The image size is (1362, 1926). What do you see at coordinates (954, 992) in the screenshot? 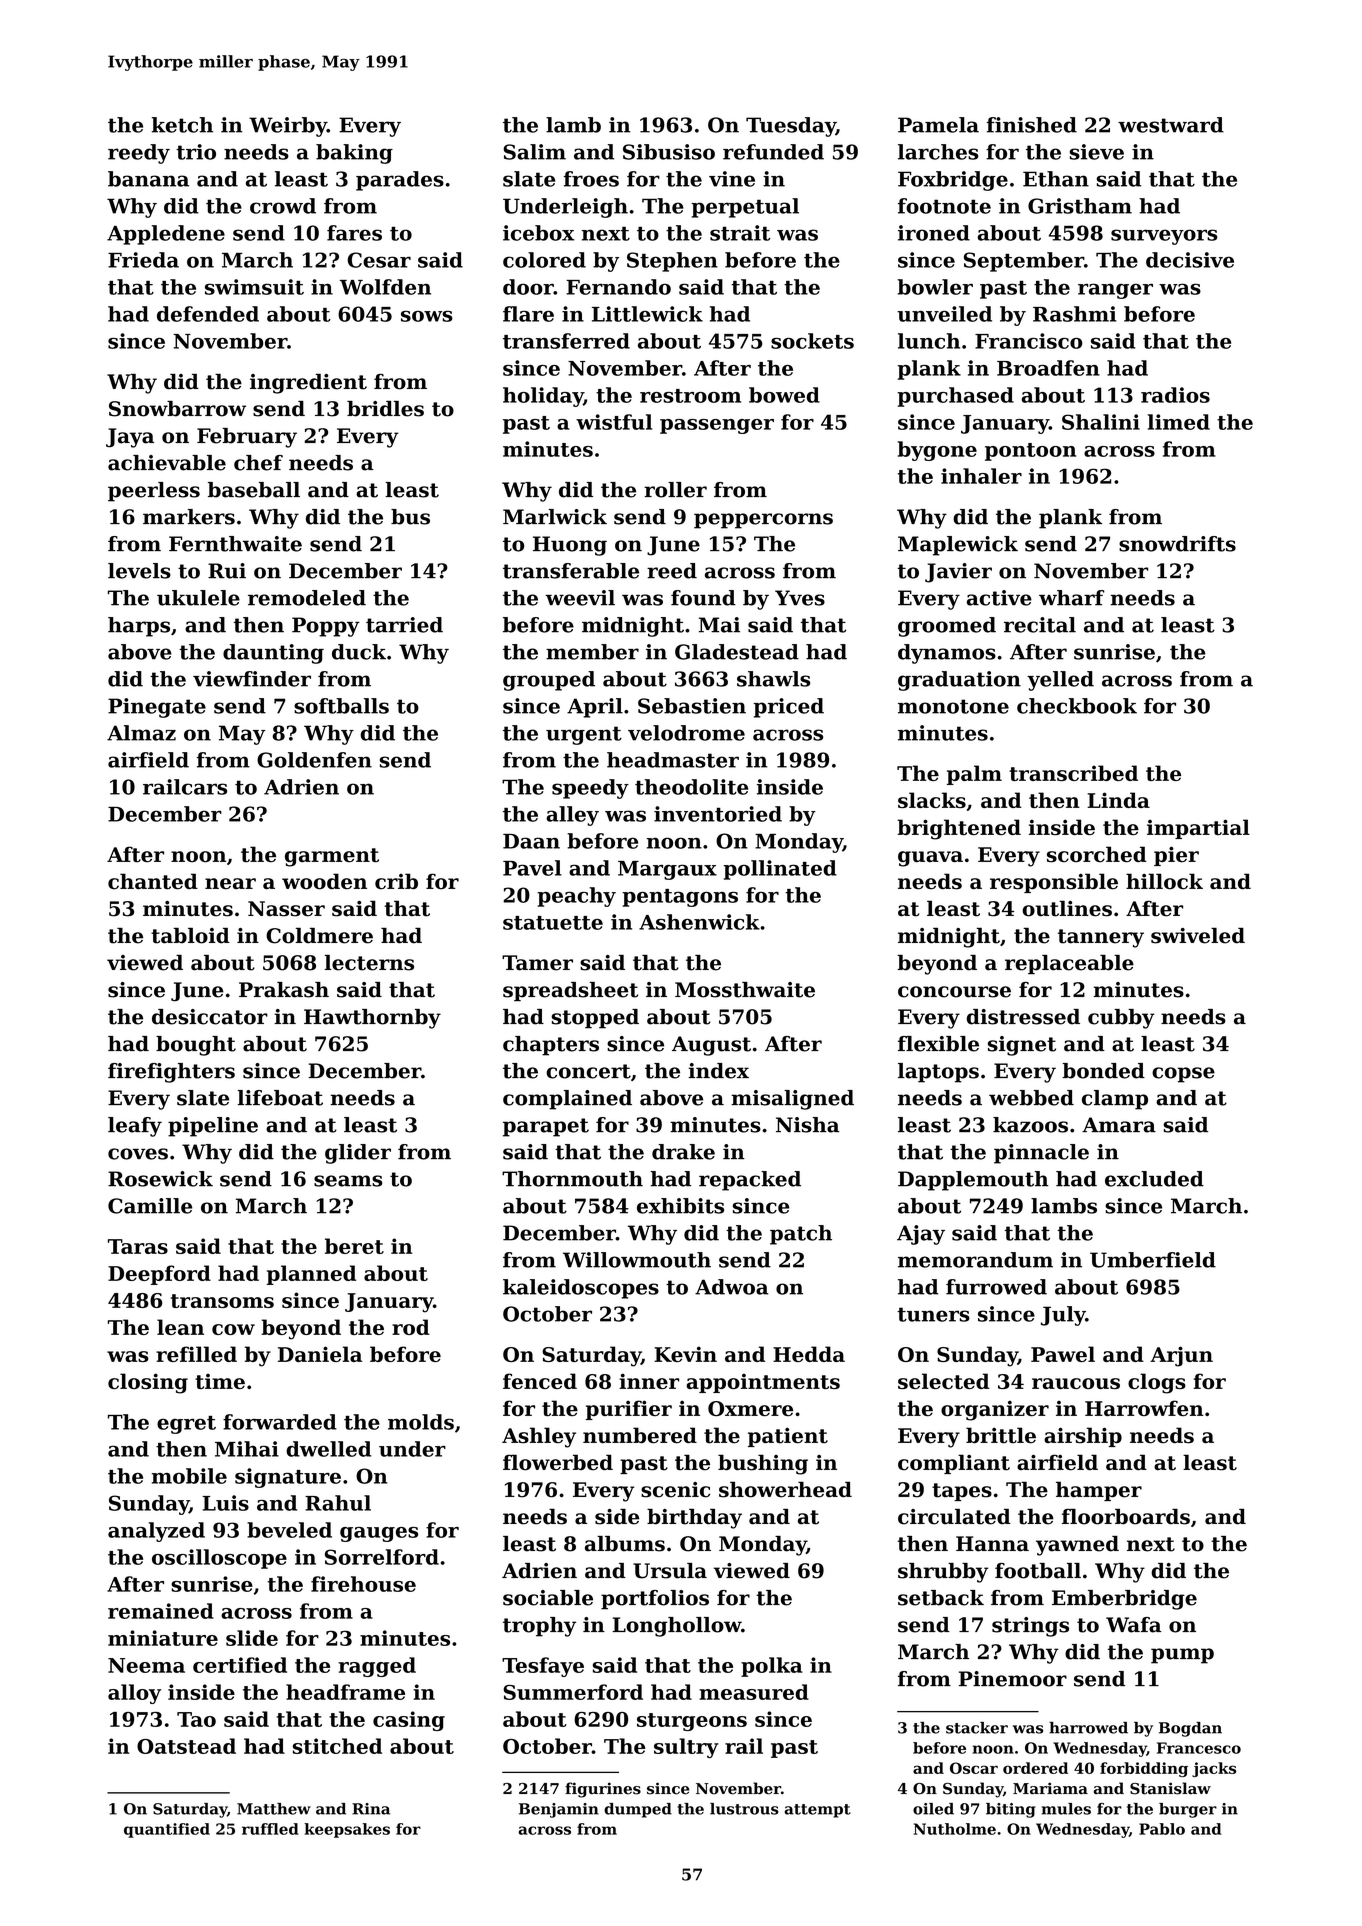
I see `concourse` at bounding box center [954, 992].
